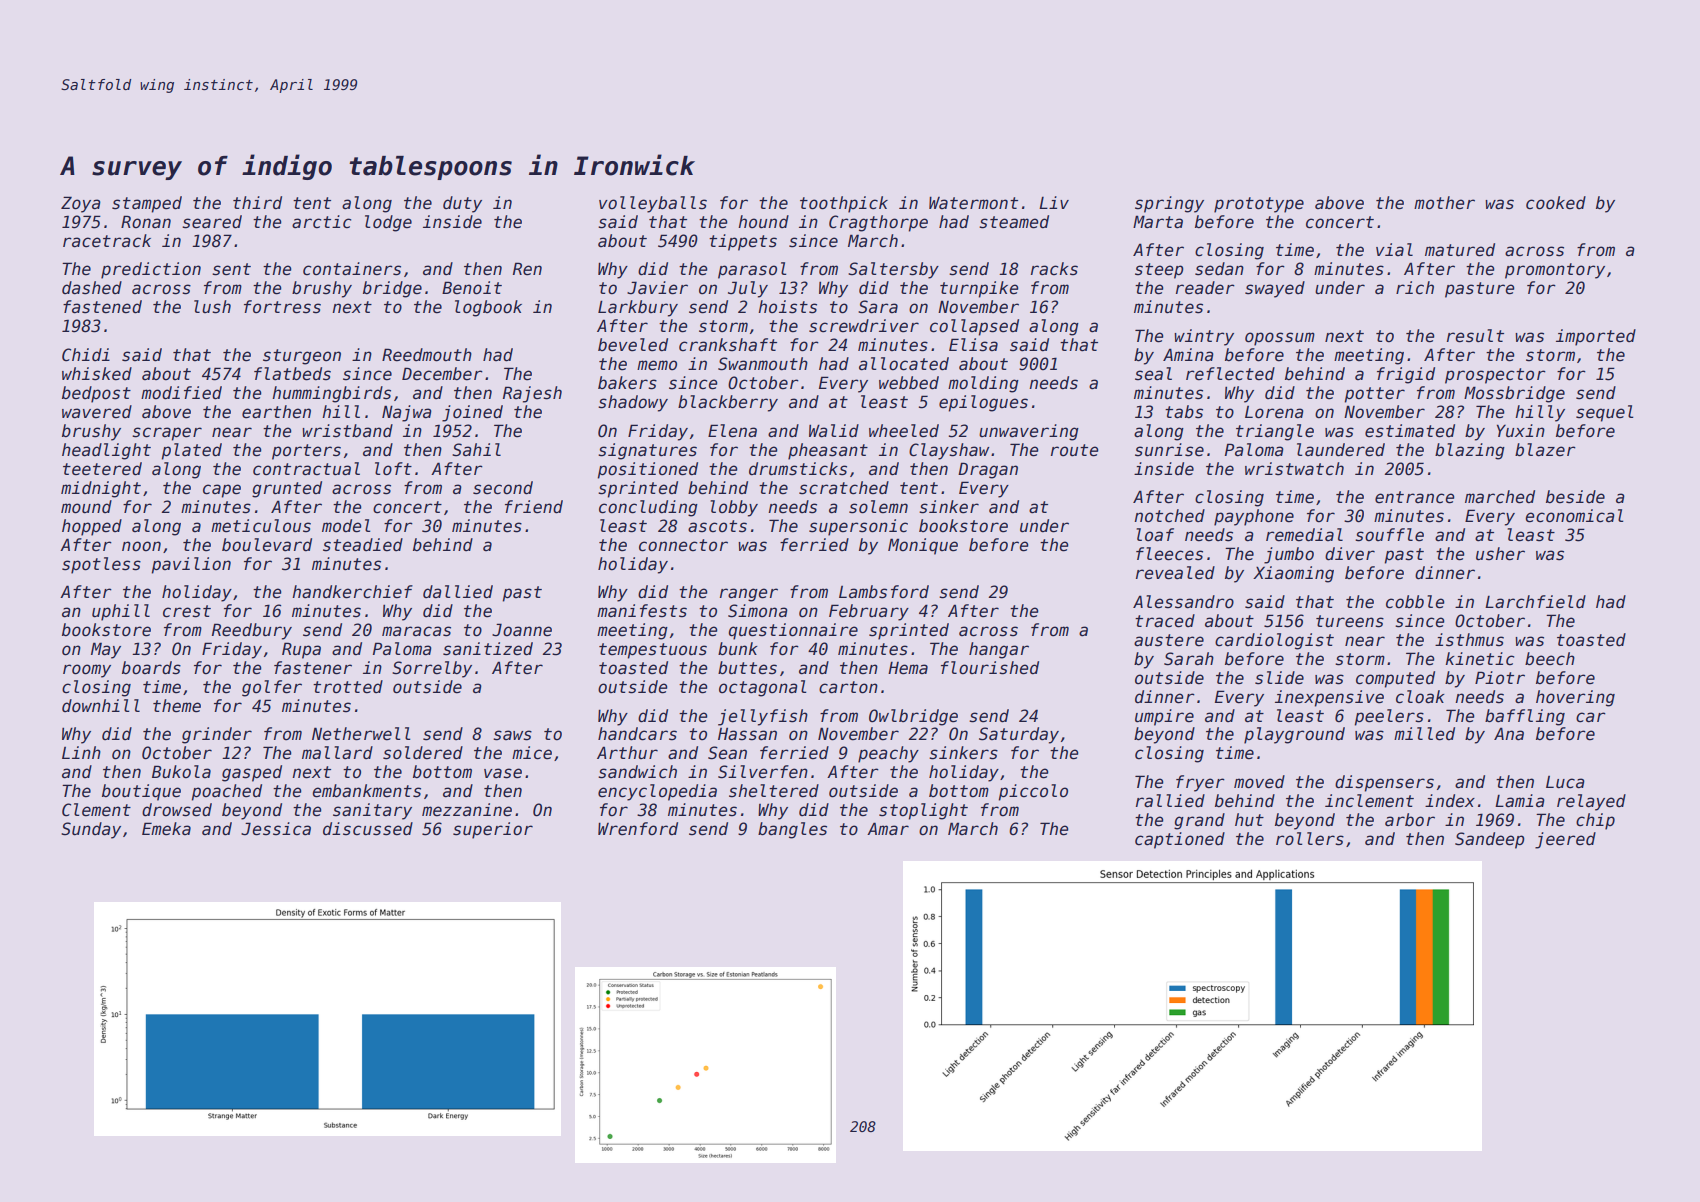  What do you see at coordinates (904, 364) in the screenshot?
I see `allocated` at bounding box center [904, 364].
